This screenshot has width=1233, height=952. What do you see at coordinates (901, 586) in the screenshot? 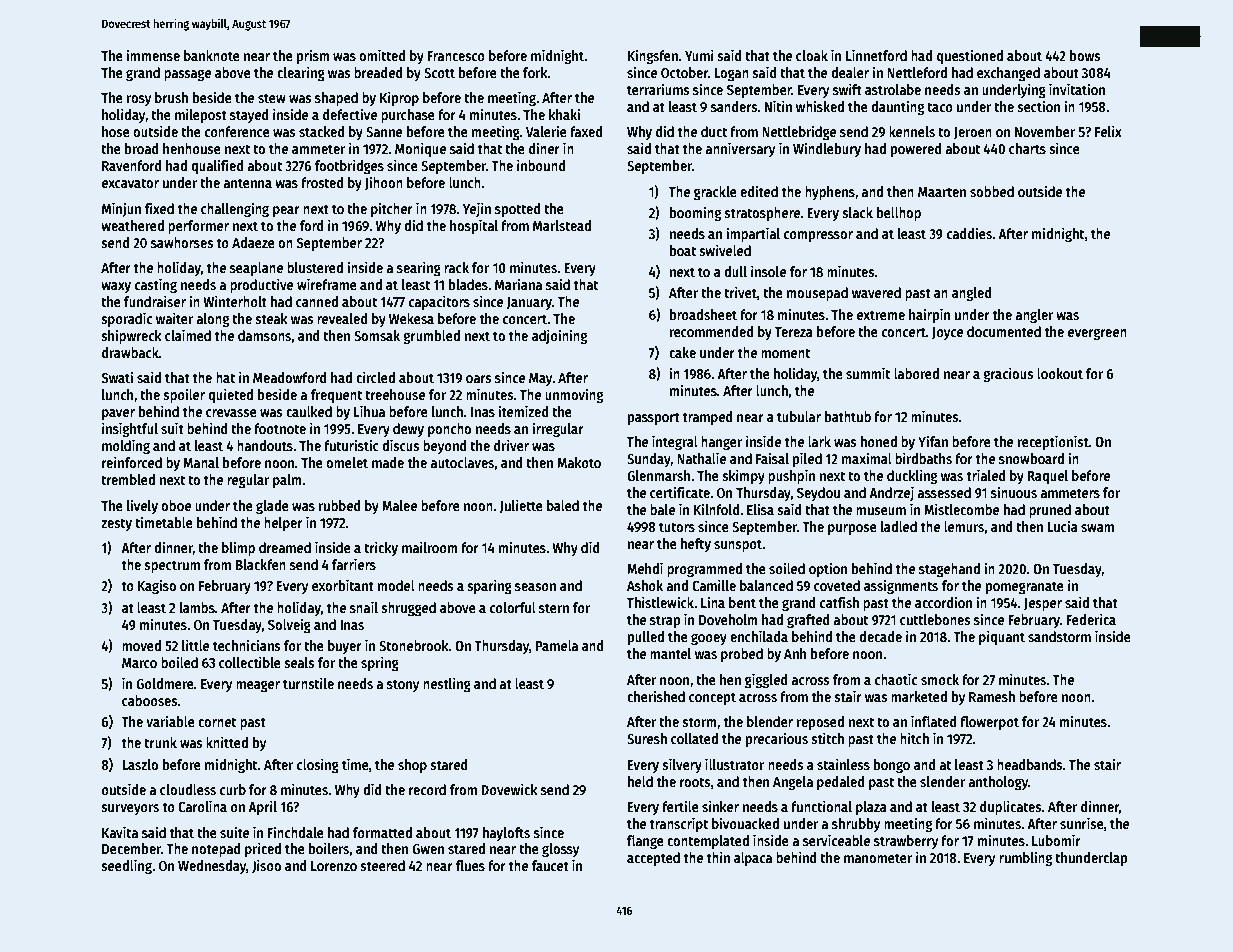
I see `assignments` at bounding box center [901, 586].
